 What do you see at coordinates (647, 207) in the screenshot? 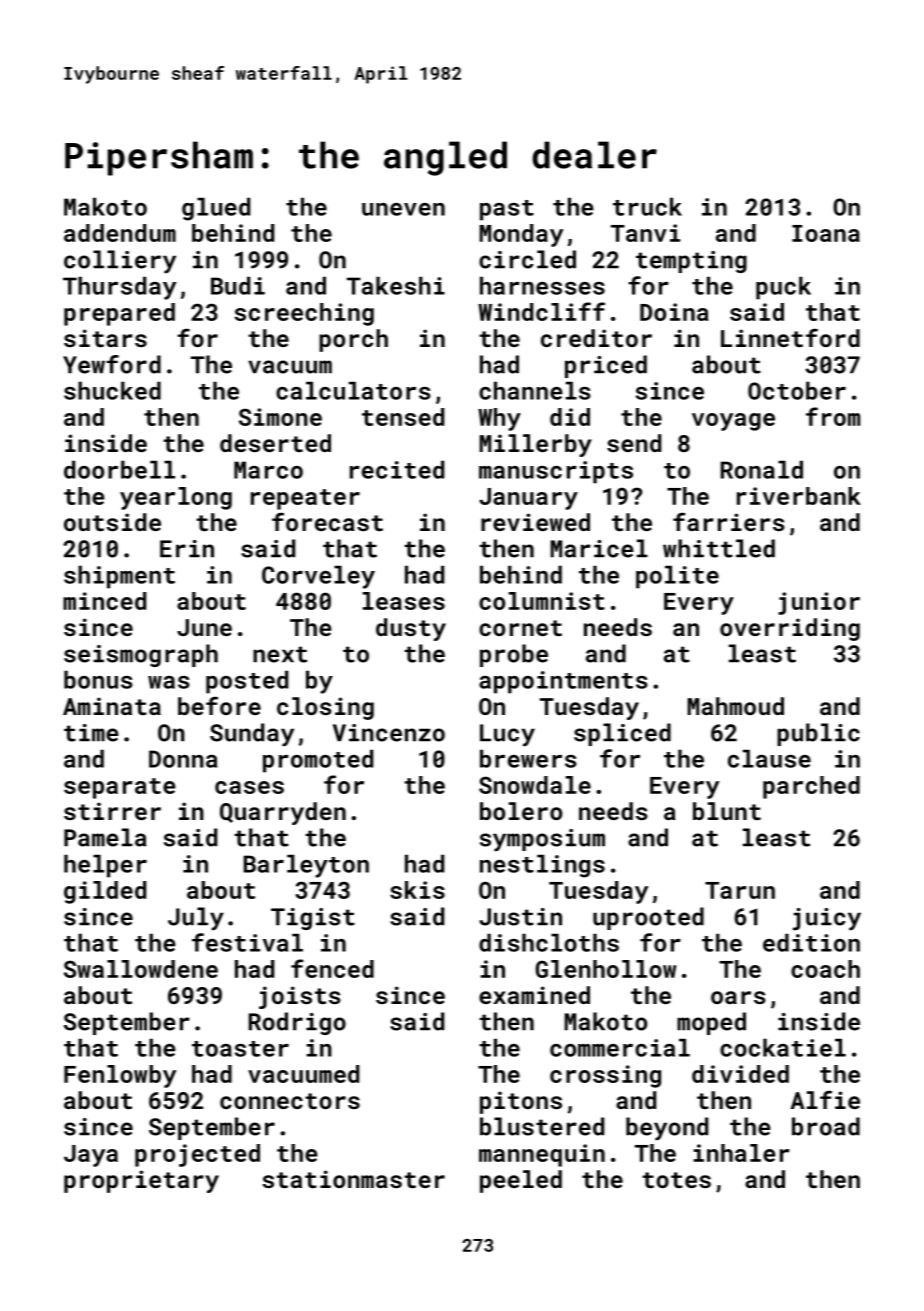
I see `truck` at bounding box center [647, 207].
